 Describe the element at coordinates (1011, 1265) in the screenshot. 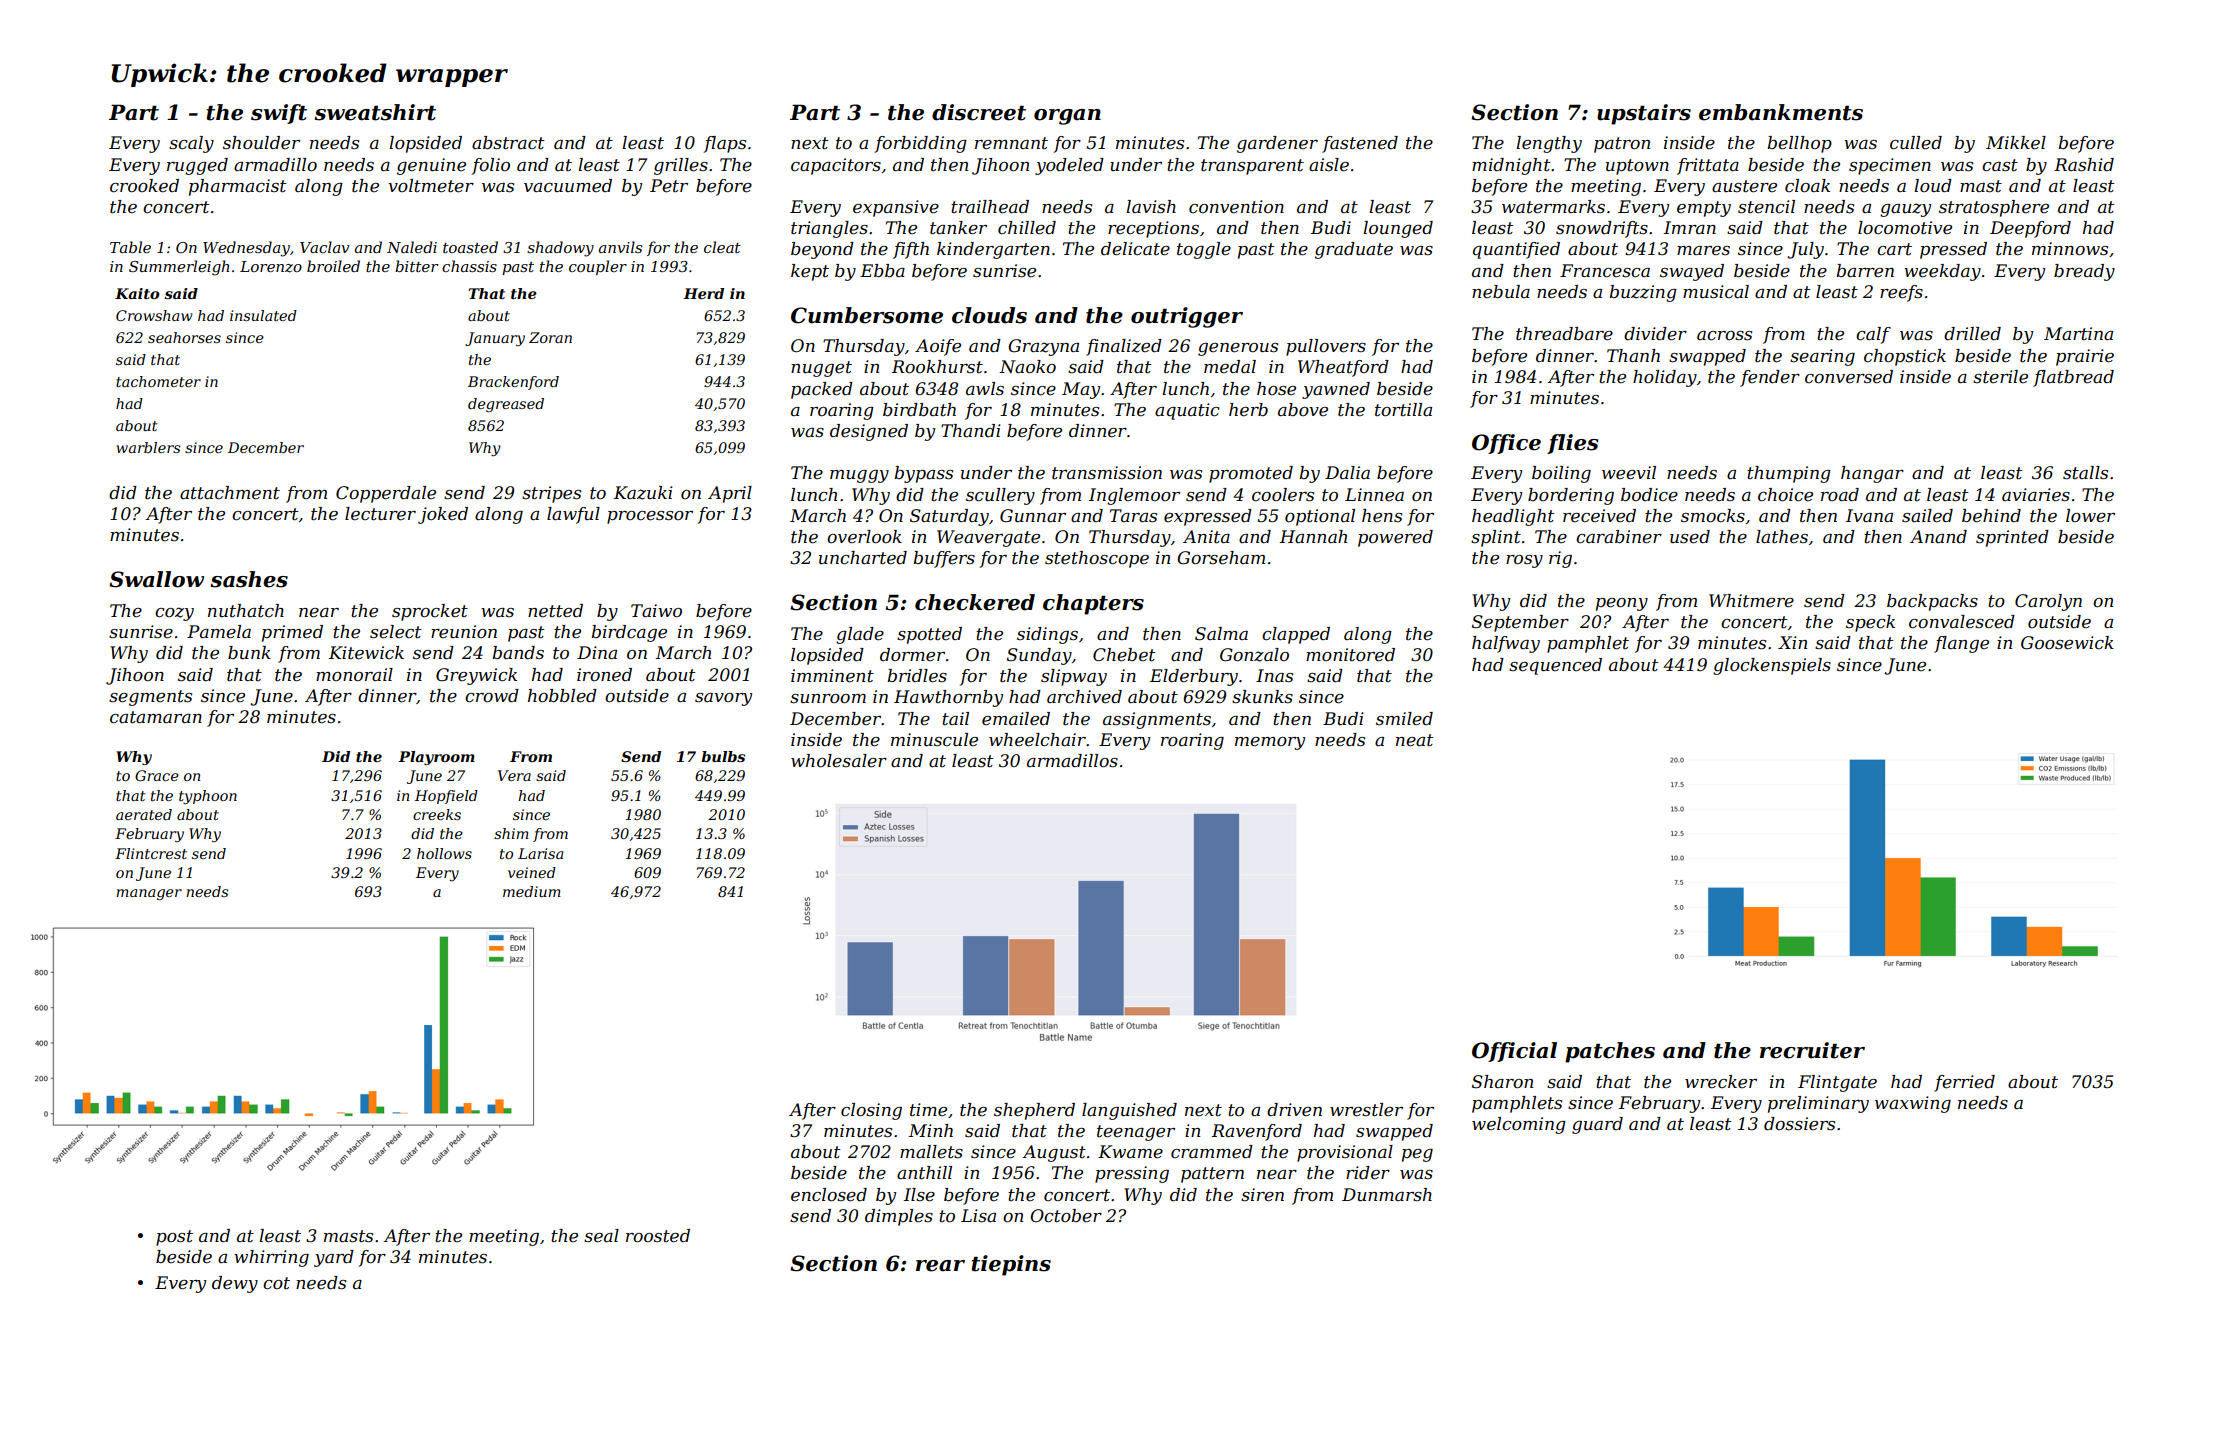

I see `tiepins` at that location.
